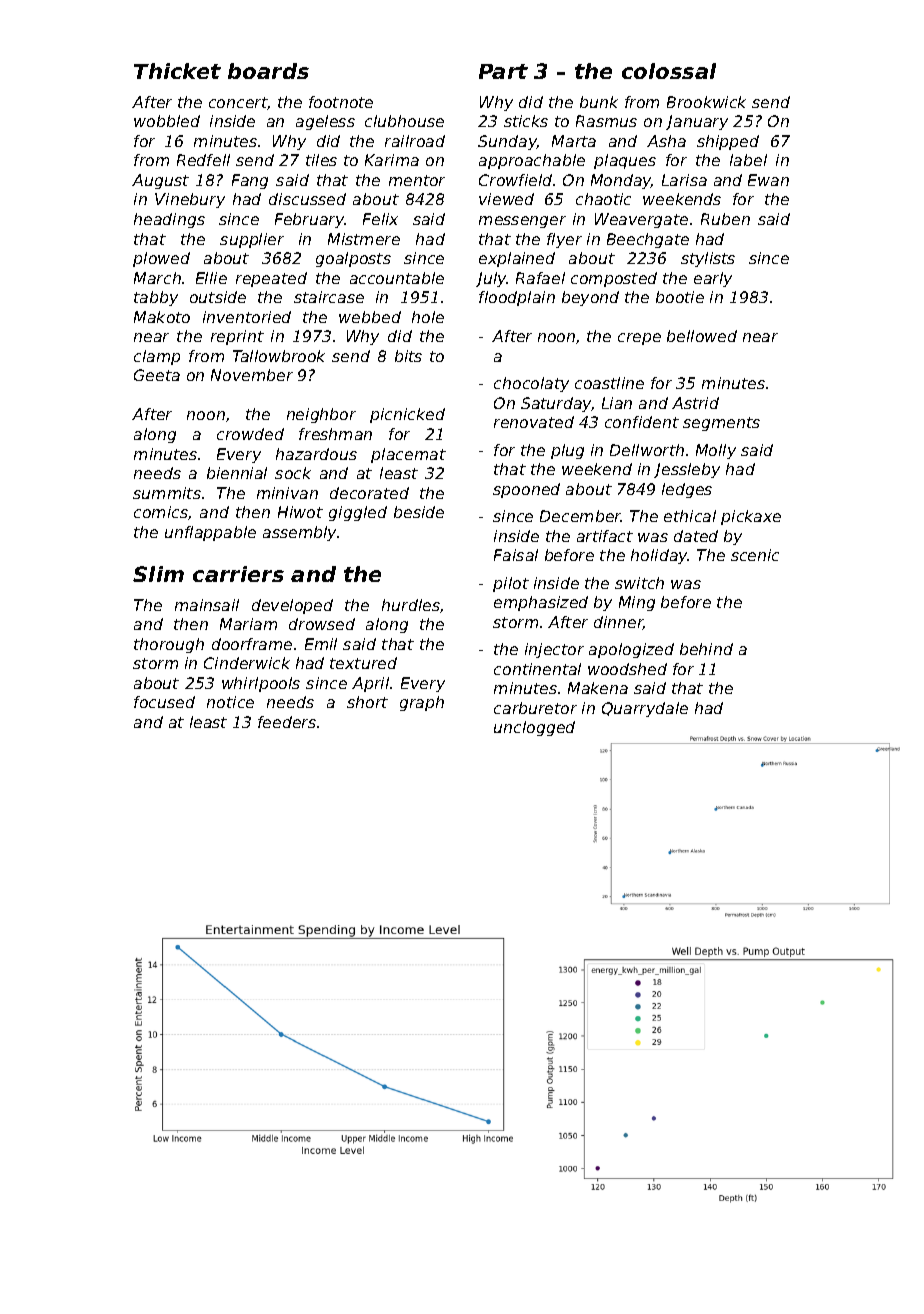  Describe the element at coordinates (230, 702) in the document. I see `notice` at that location.
